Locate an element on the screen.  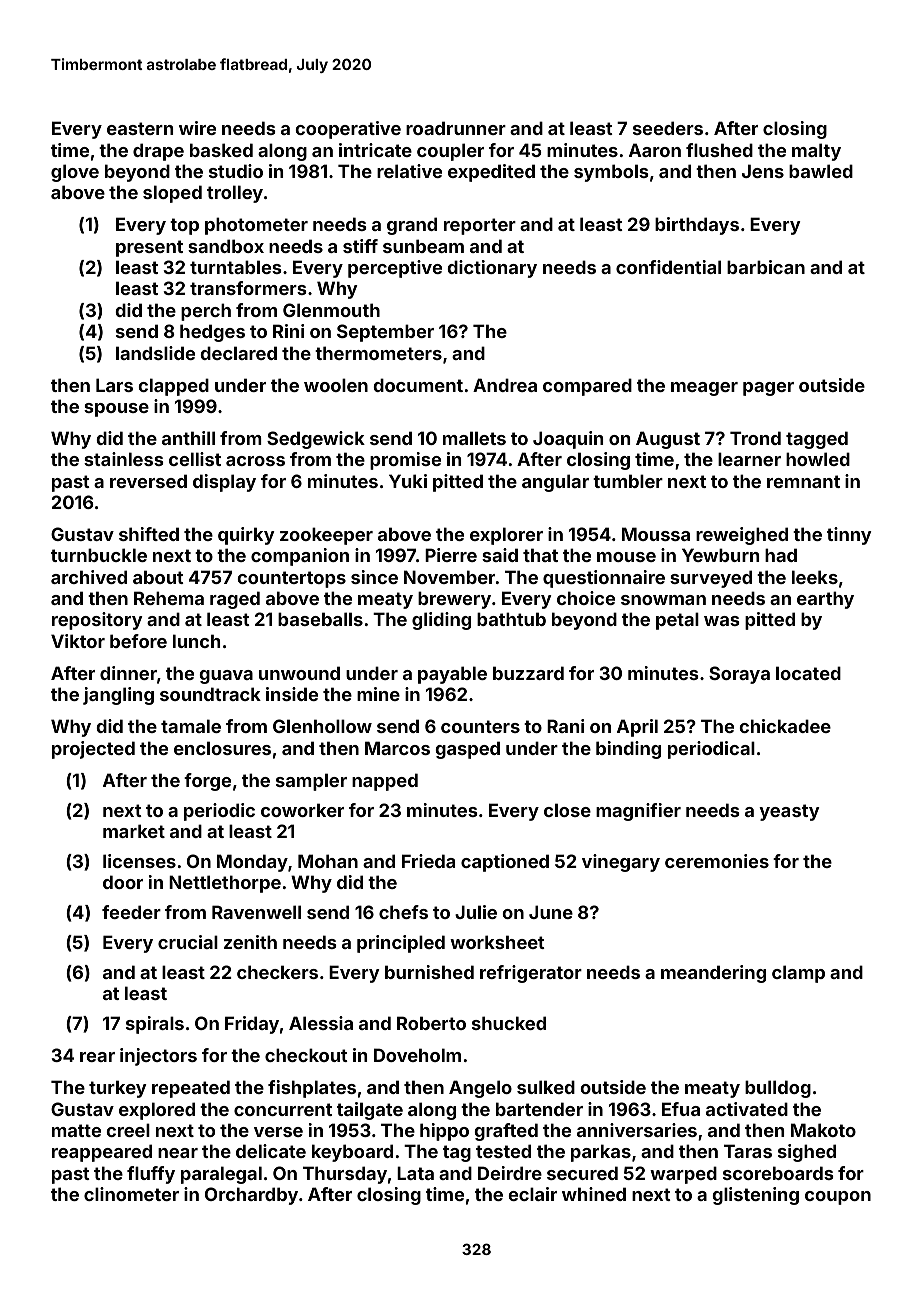
anthill is located at coordinates (188, 438).
